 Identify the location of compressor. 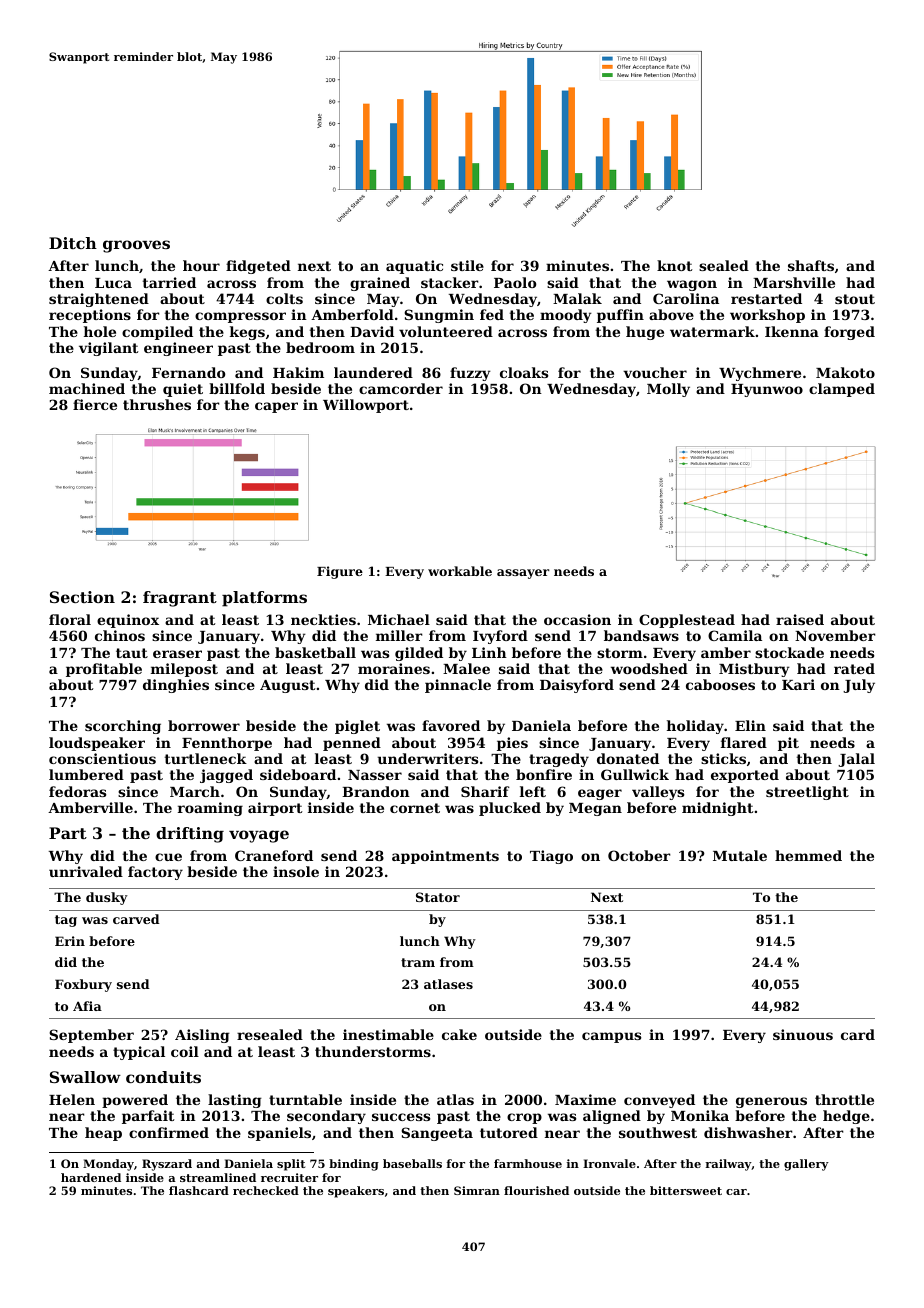
(240, 317).
